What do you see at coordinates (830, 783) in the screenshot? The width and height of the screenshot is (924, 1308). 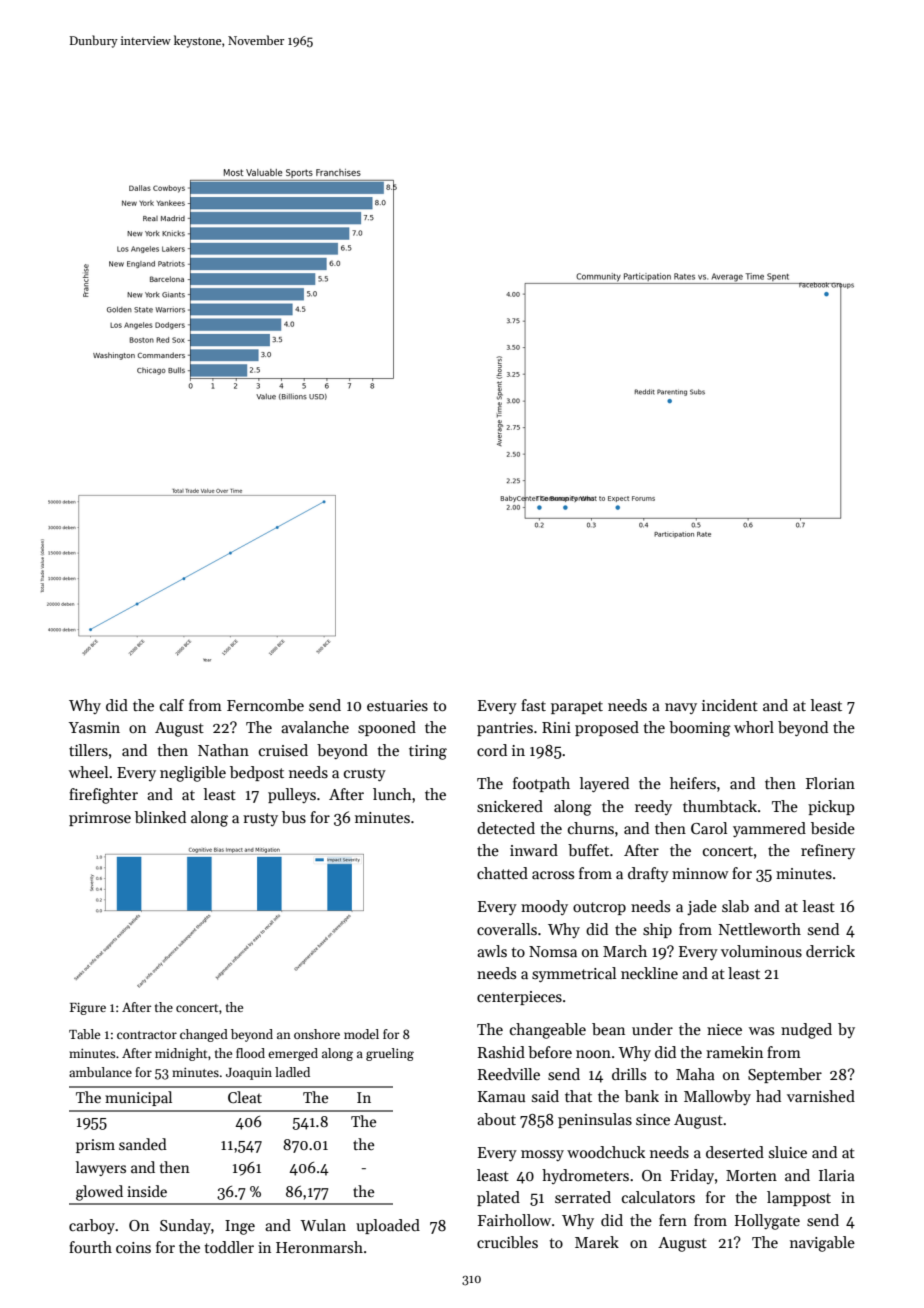 I see `Florian` at bounding box center [830, 783].
